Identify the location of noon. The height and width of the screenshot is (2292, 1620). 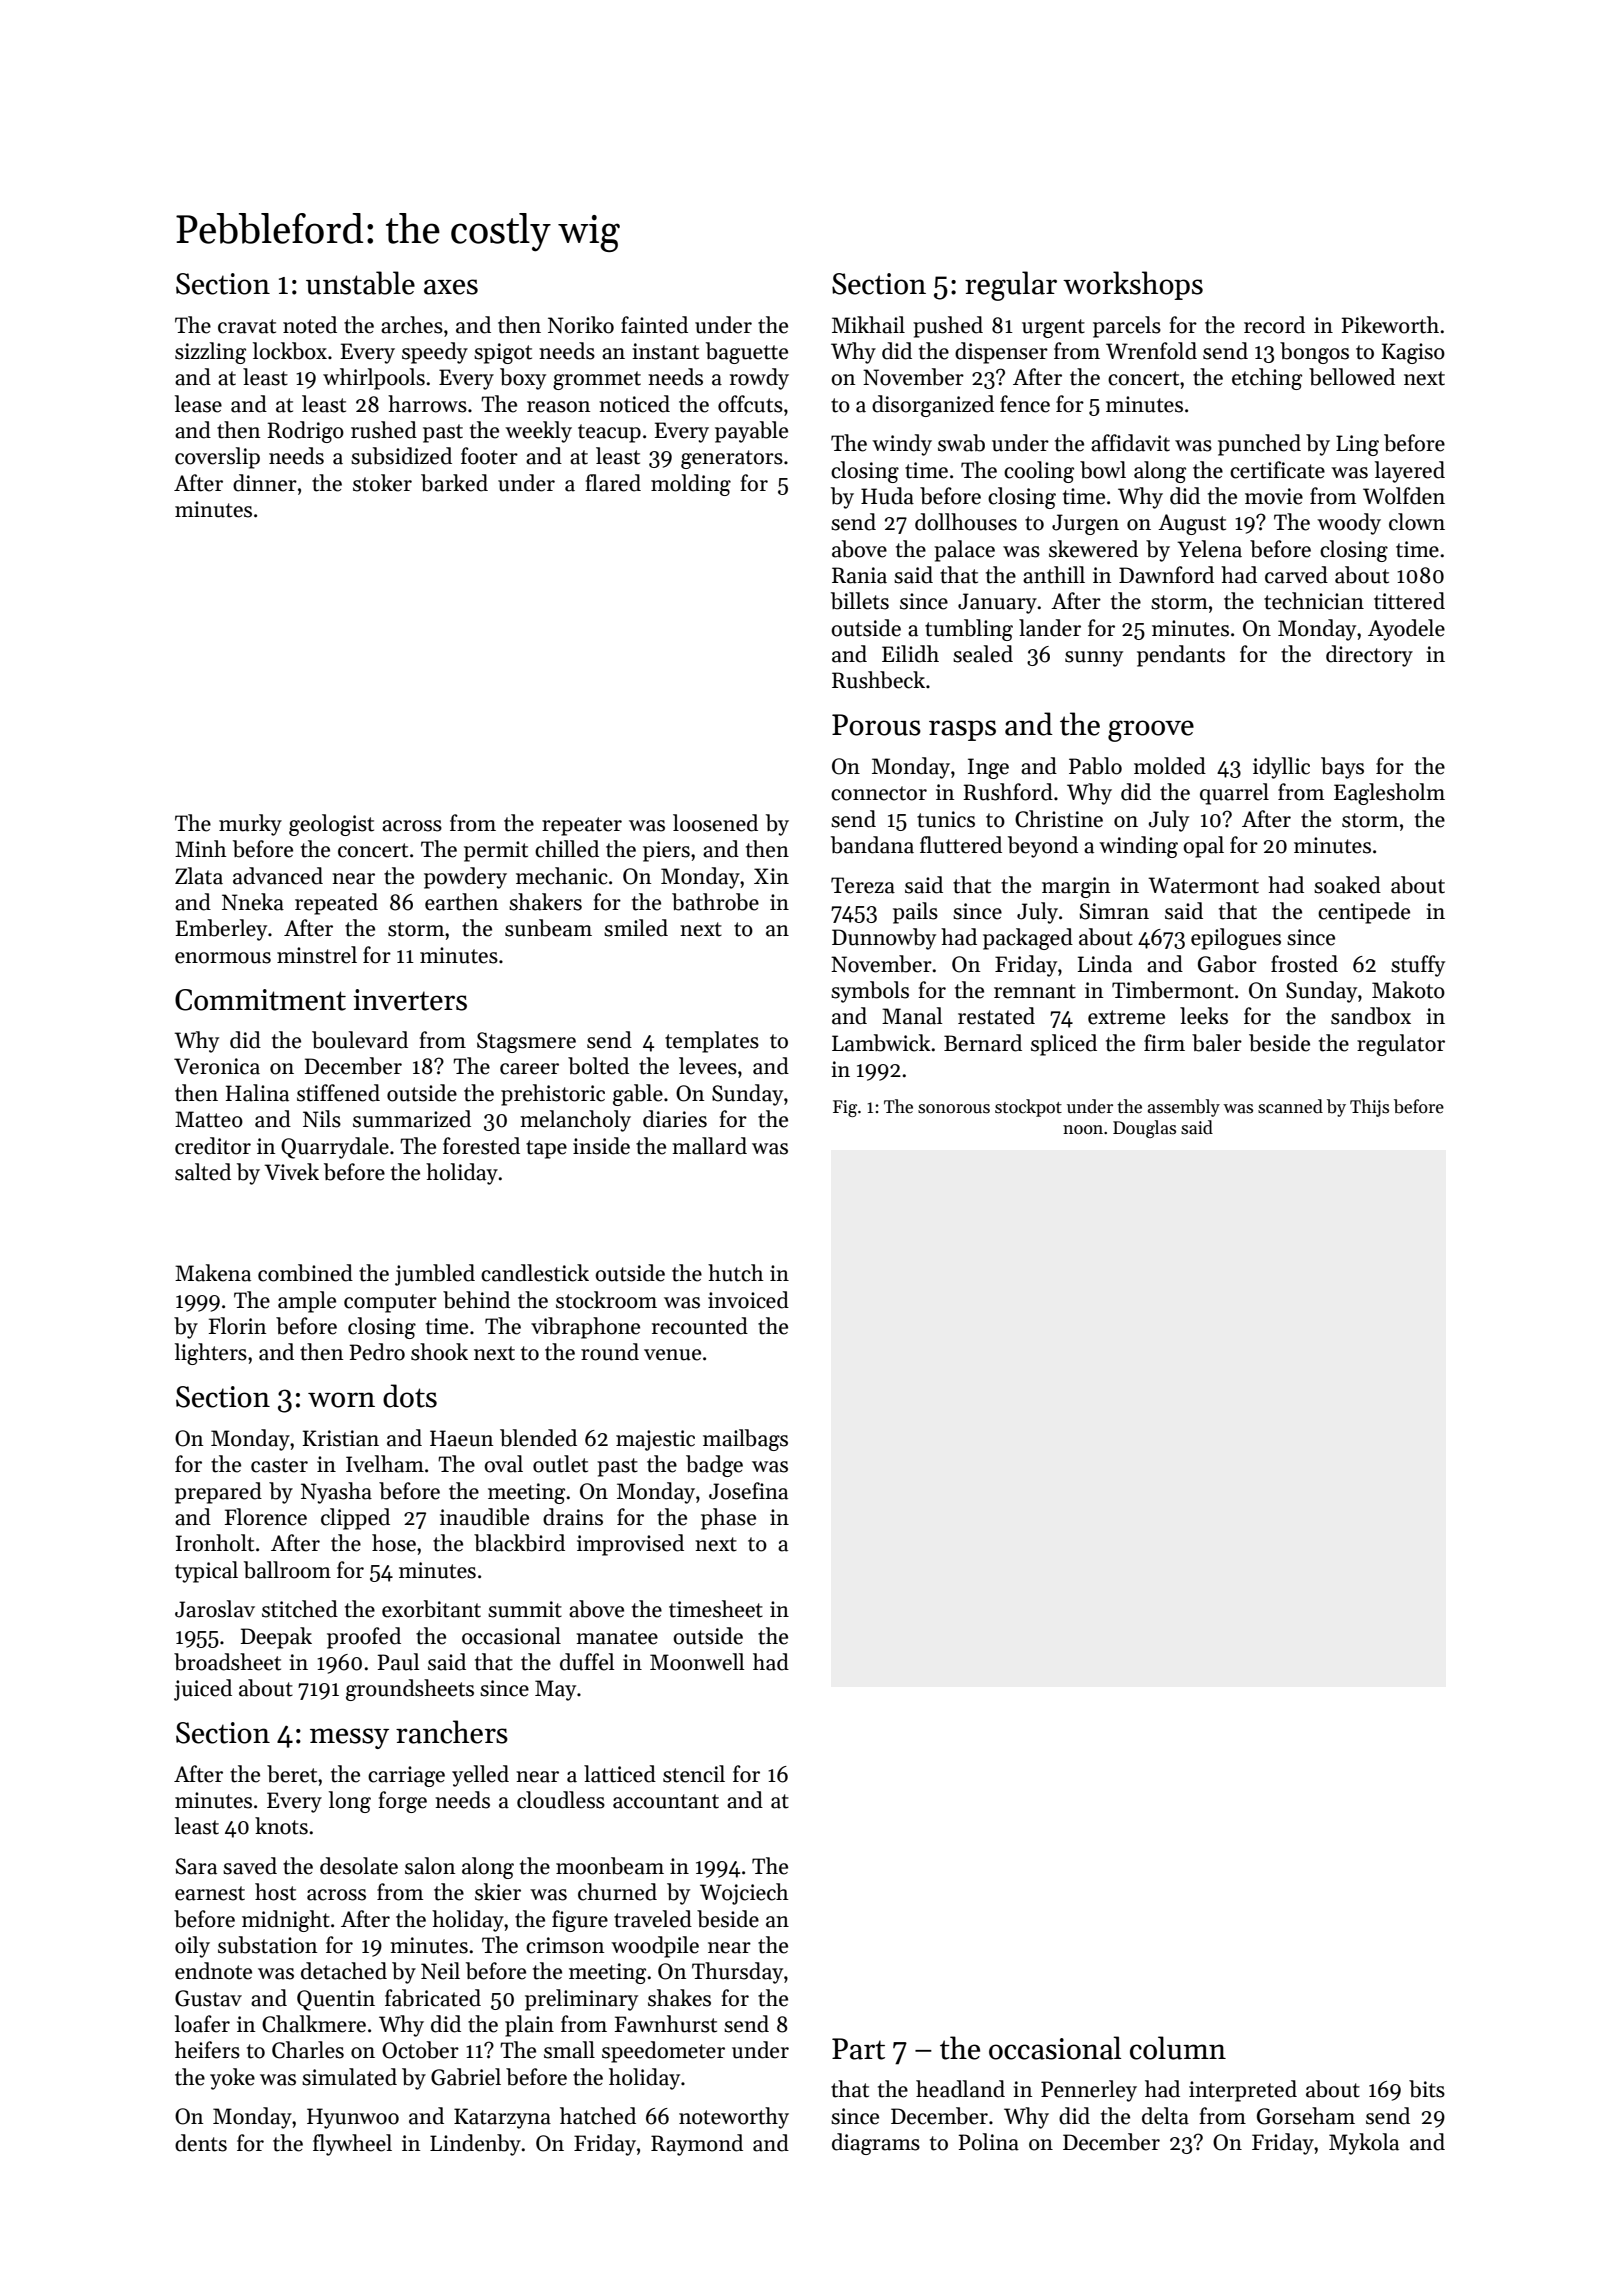
(1083, 1130).
